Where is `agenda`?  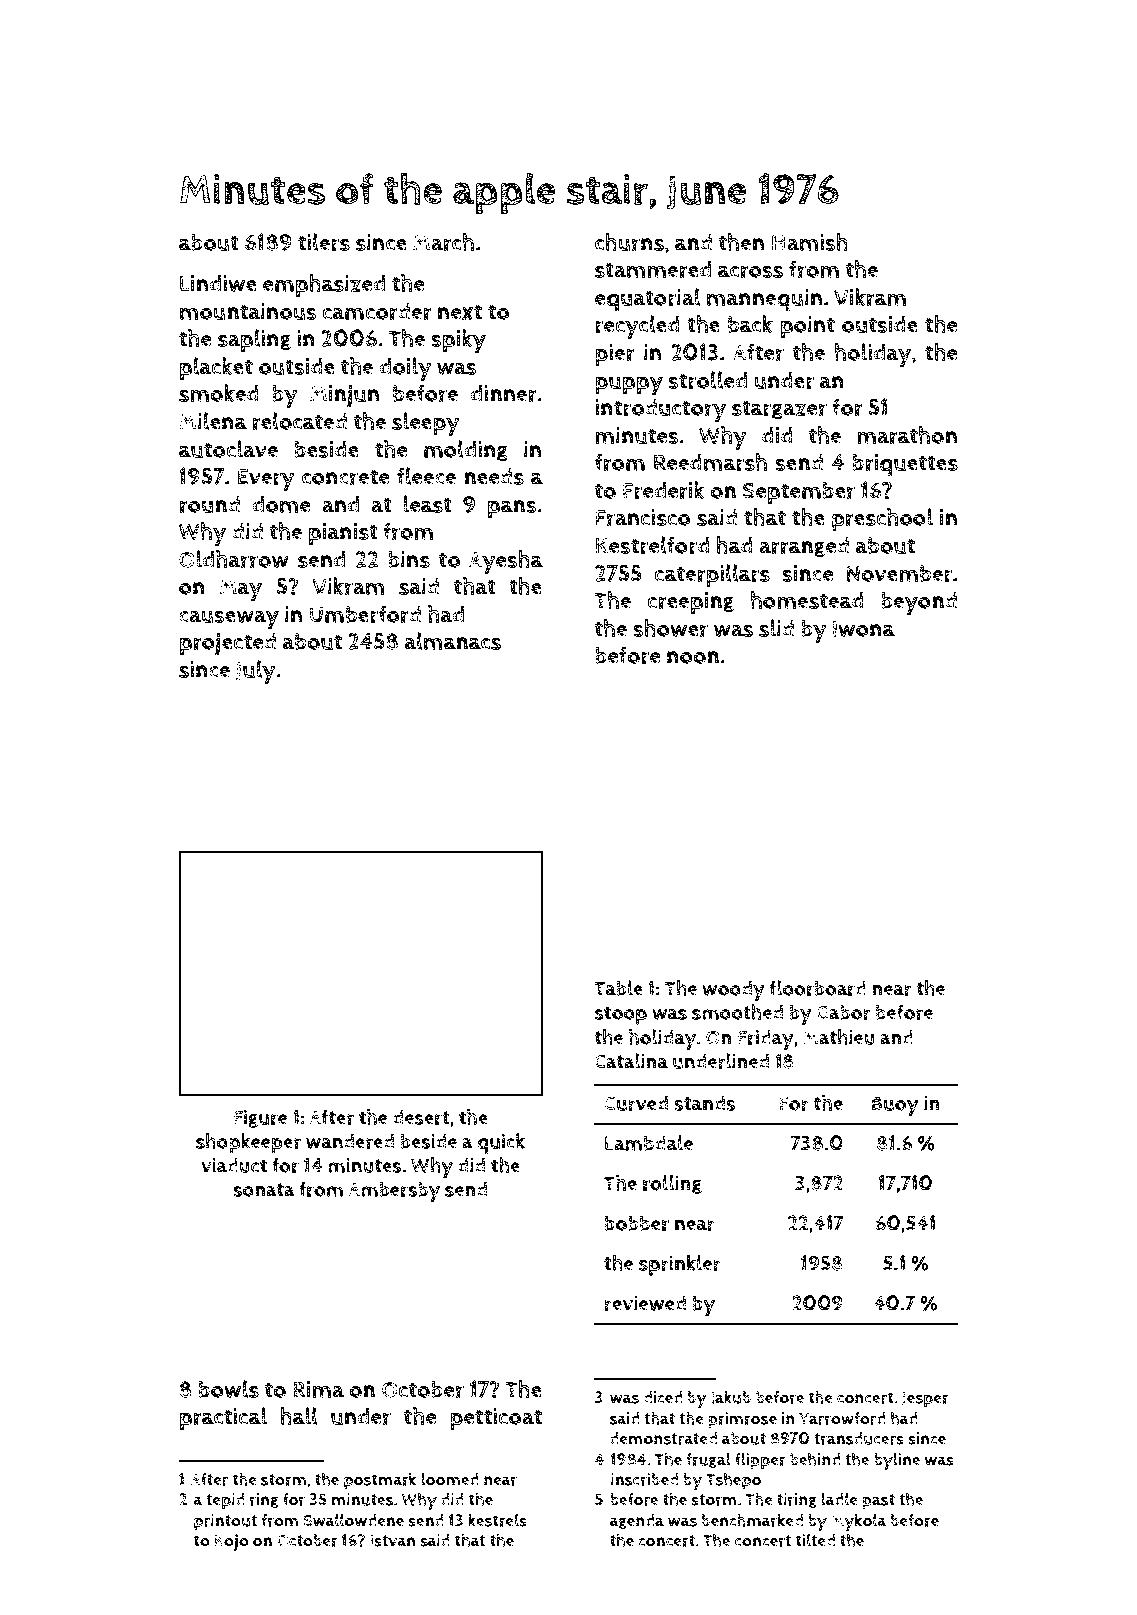
agenda is located at coordinates (637, 1521).
